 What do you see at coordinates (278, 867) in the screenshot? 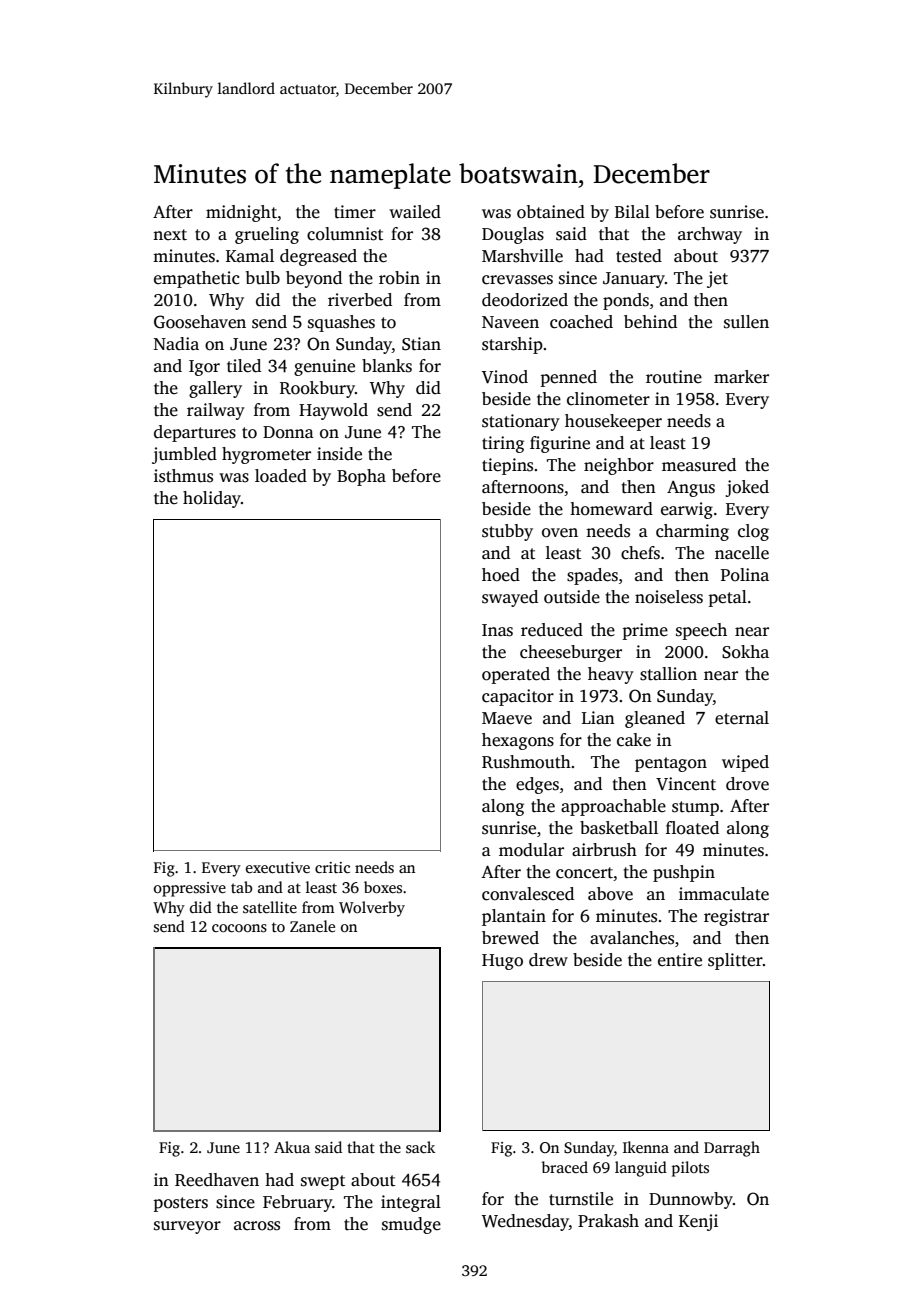
I see `executive` at bounding box center [278, 867].
